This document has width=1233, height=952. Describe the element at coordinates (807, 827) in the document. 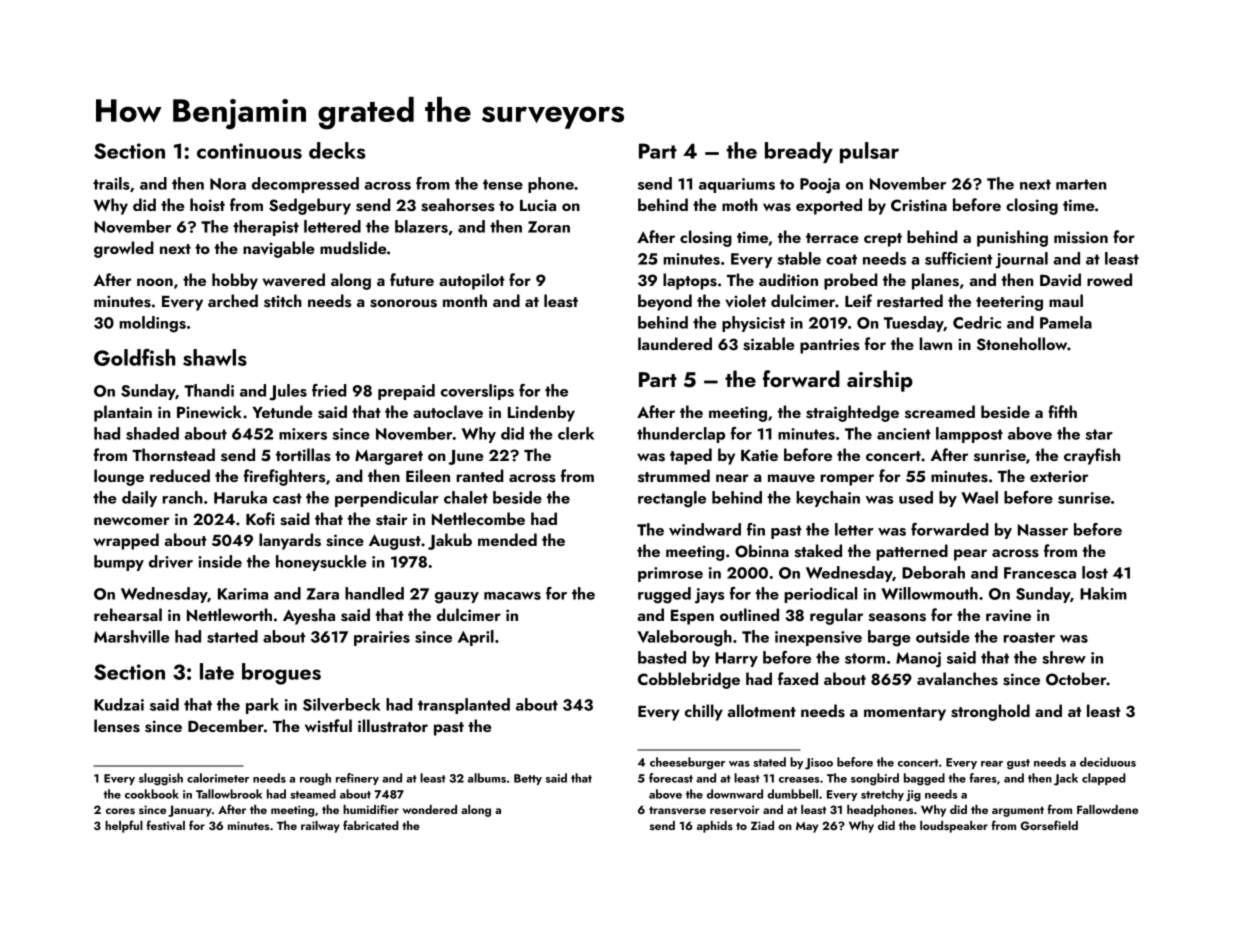

I see `May` at that location.
